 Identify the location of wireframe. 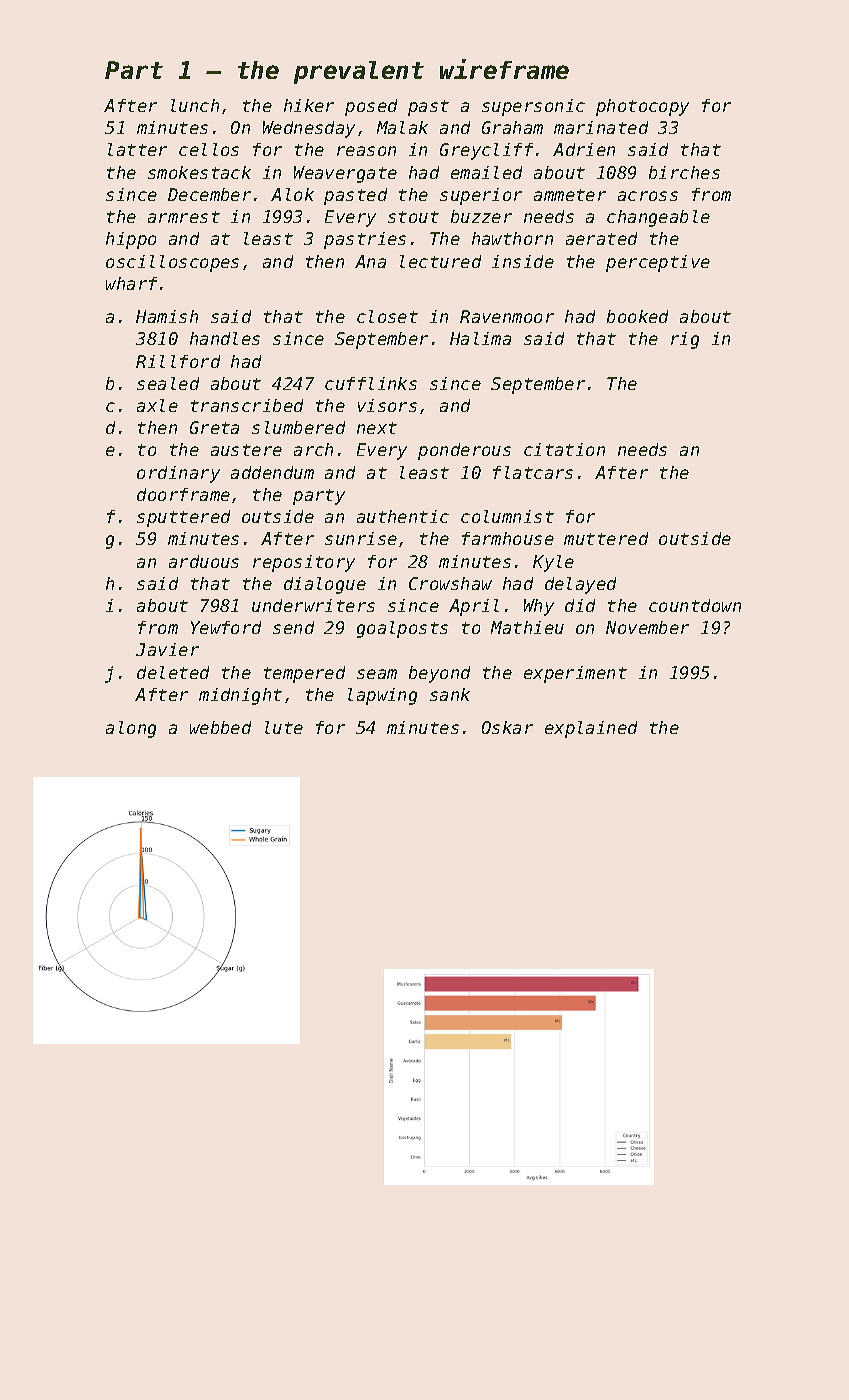
(504, 69).
